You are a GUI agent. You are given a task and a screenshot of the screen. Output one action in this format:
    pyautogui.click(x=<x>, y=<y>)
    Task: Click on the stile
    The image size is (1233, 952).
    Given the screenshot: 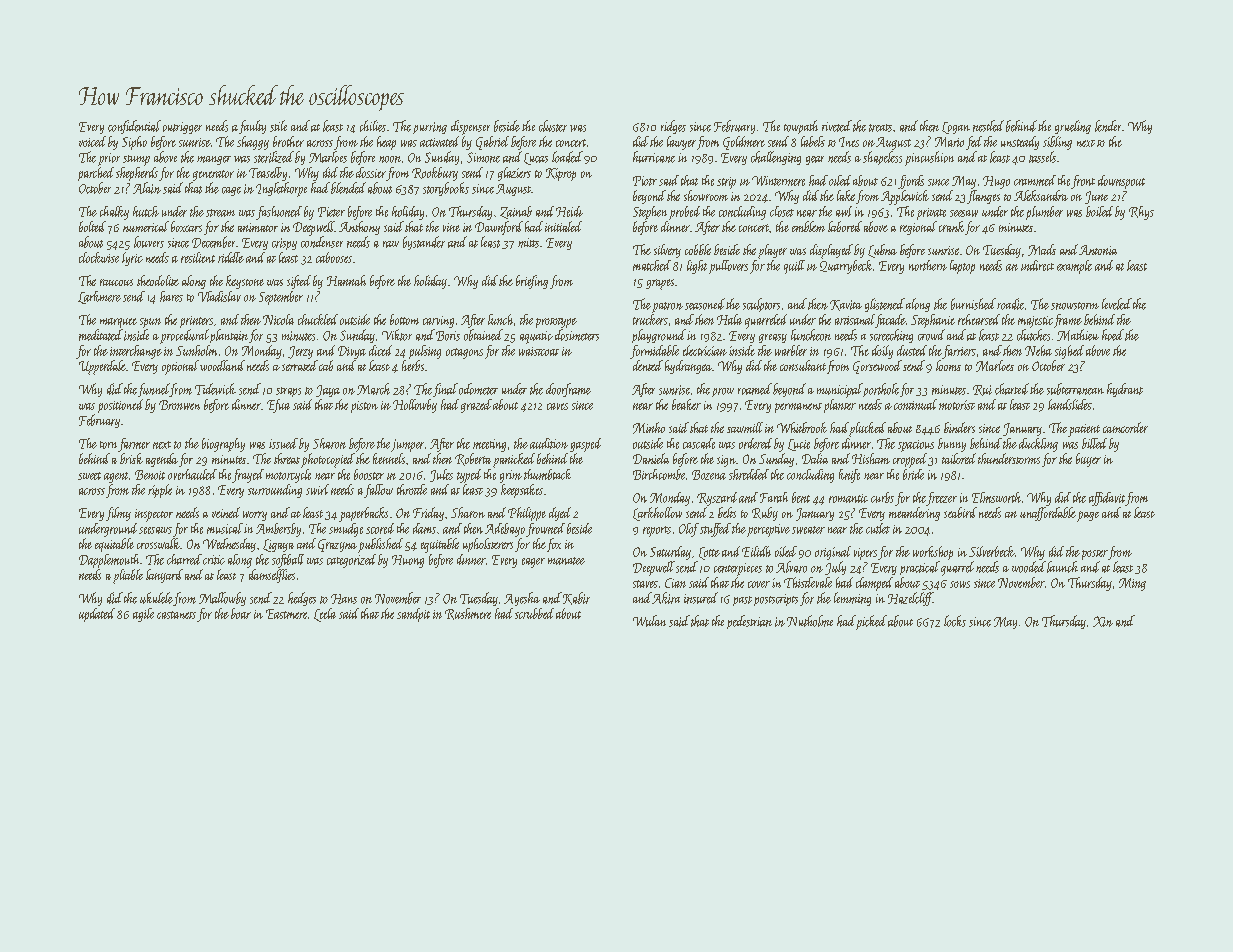 What is the action you would take?
    pyautogui.click(x=278, y=126)
